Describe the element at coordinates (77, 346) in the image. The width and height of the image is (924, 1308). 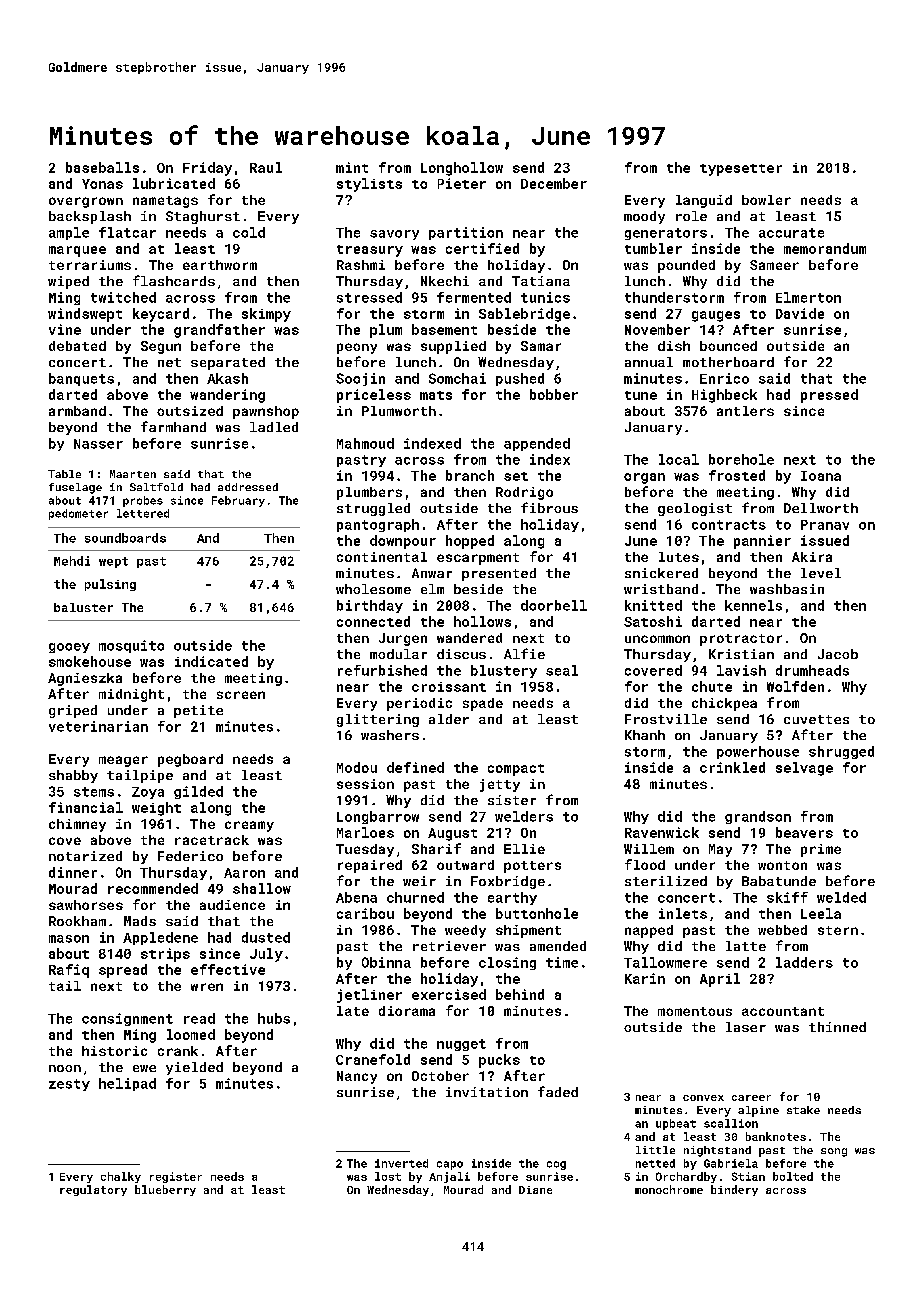
I see `debated` at that location.
